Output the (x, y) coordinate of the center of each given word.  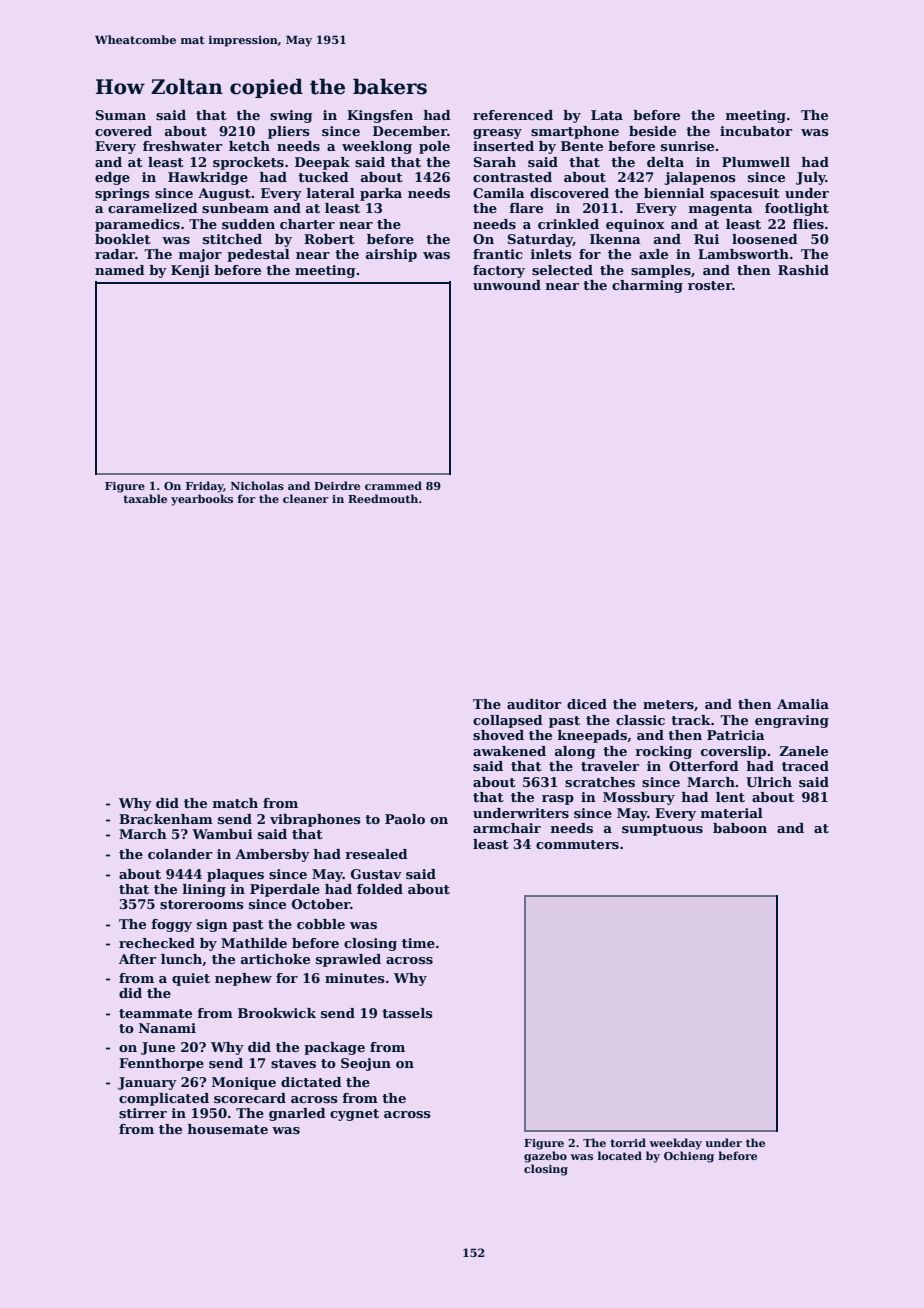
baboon (740, 828)
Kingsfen (380, 116)
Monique (244, 1083)
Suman (121, 115)
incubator (756, 131)
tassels (407, 1013)
